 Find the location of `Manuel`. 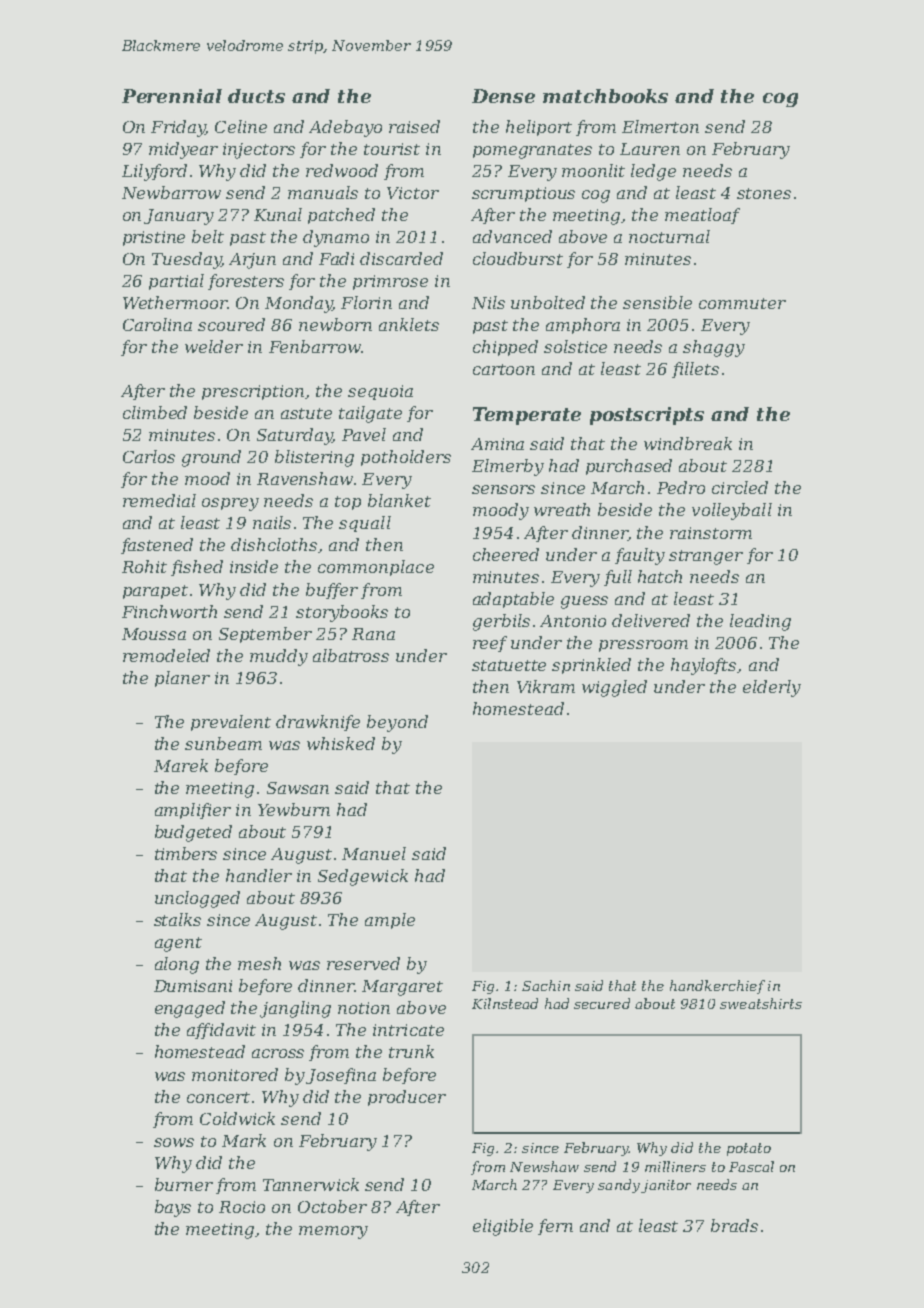

Manuel is located at coordinates (374, 853).
